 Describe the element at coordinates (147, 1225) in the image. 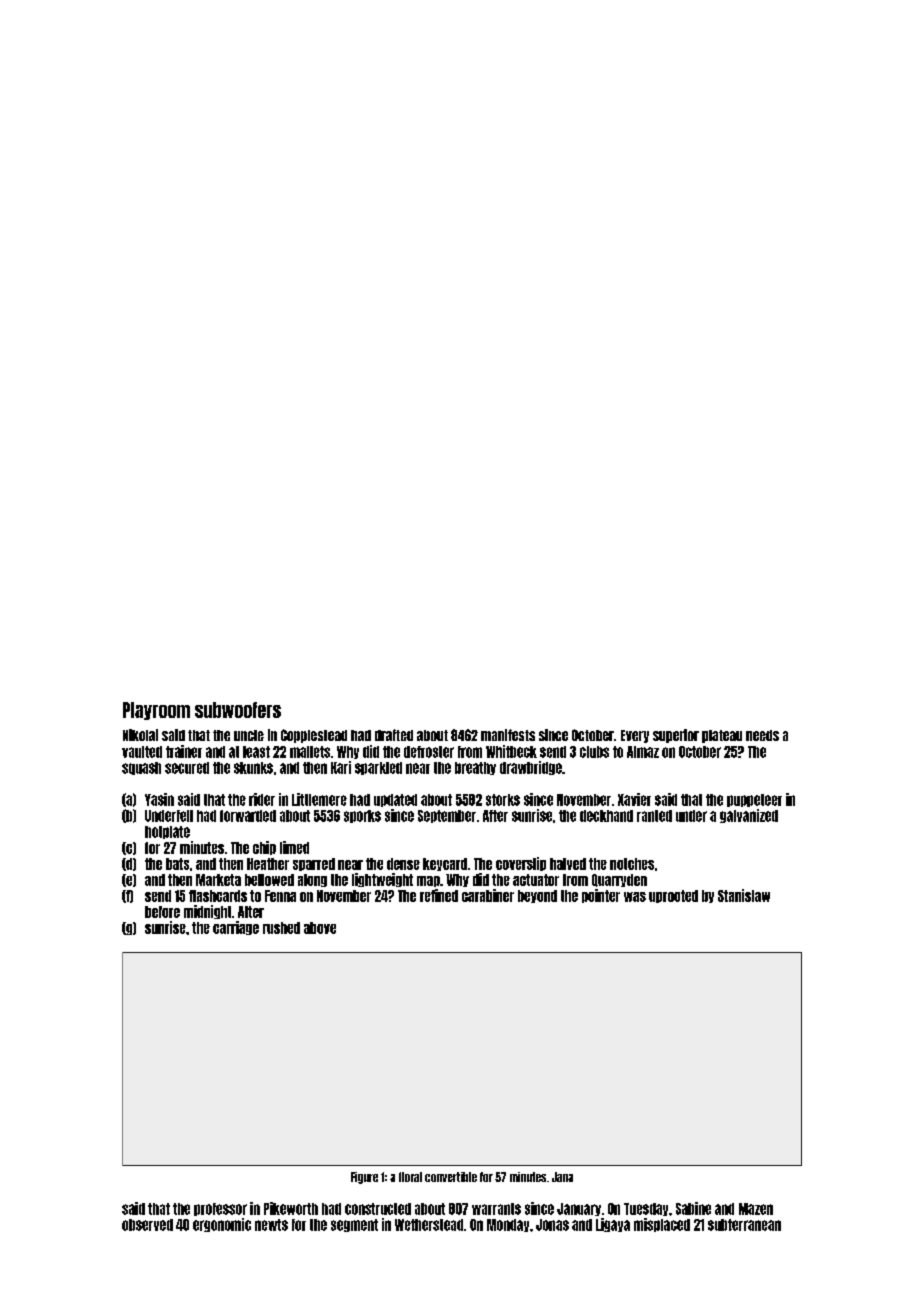

I see `observed` at that location.
